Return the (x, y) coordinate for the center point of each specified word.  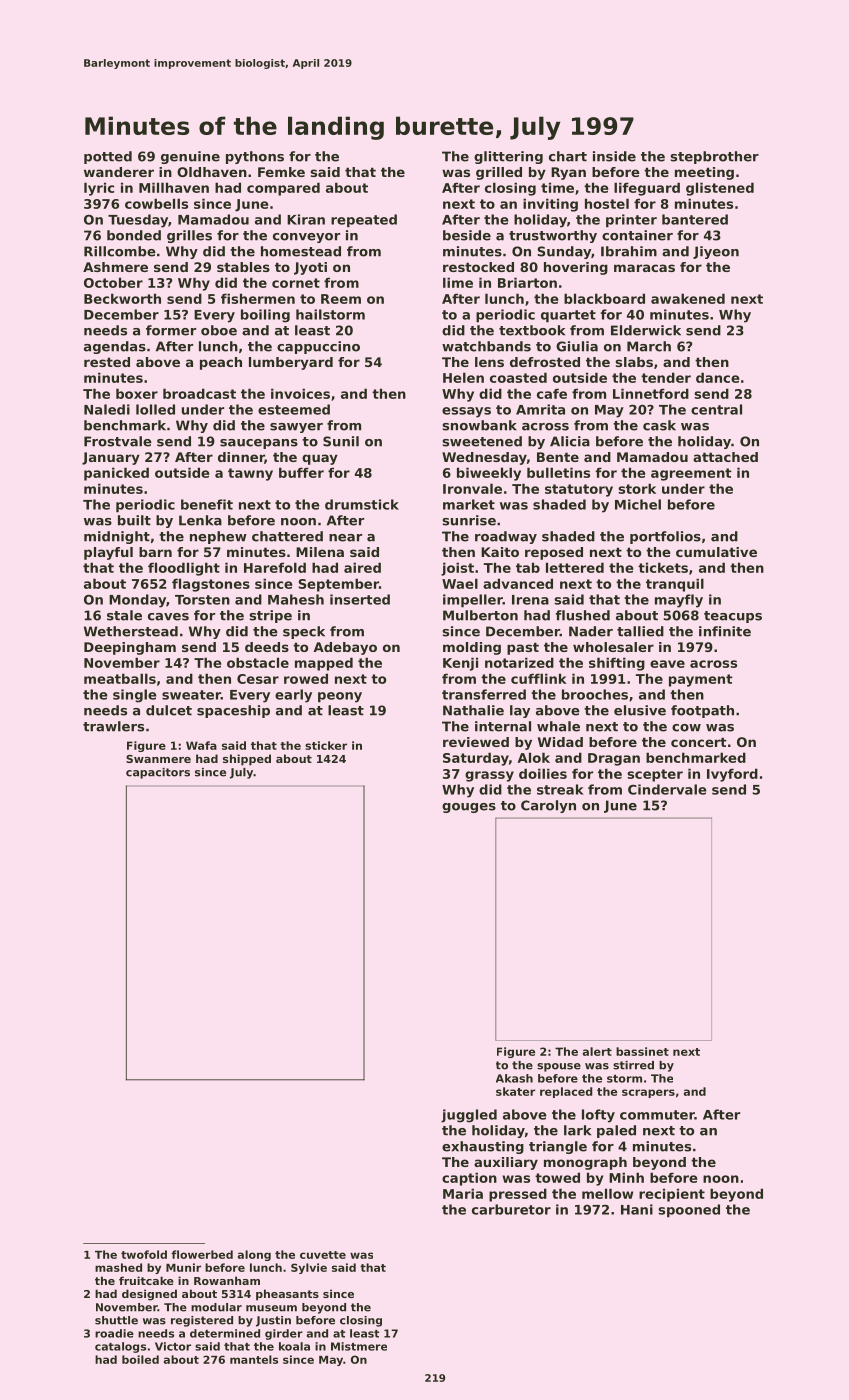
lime (458, 282)
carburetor (511, 1209)
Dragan (614, 759)
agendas (115, 347)
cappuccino (318, 347)
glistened (720, 189)
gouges (469, 808)
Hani (637, 1209)
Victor (173, 1346)
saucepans (259, 444)
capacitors (158, 773)
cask (659, 425)
